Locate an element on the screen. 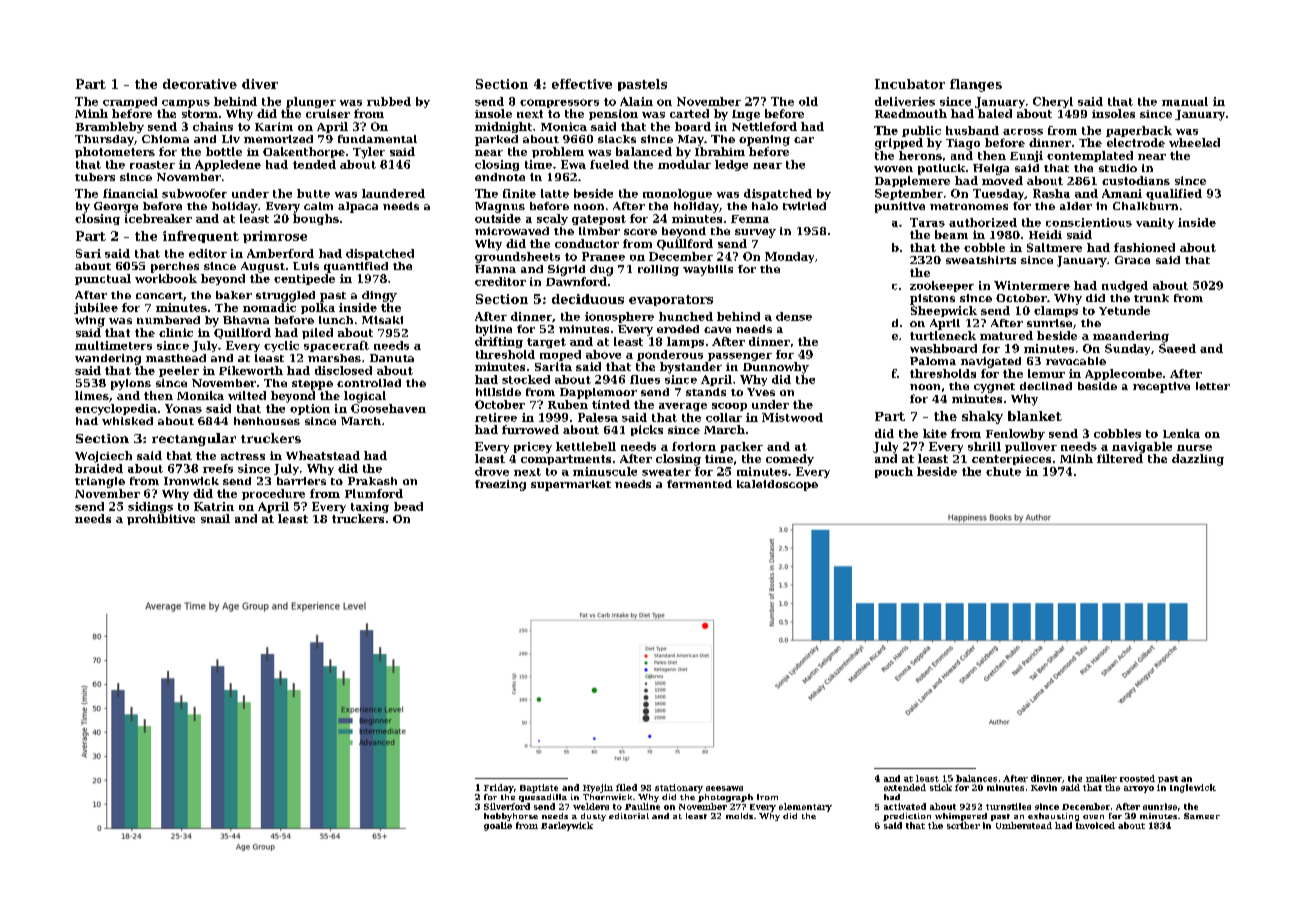 This screenshot has width=1308, height=924. rubbed is located at coordinates (389, 101).
